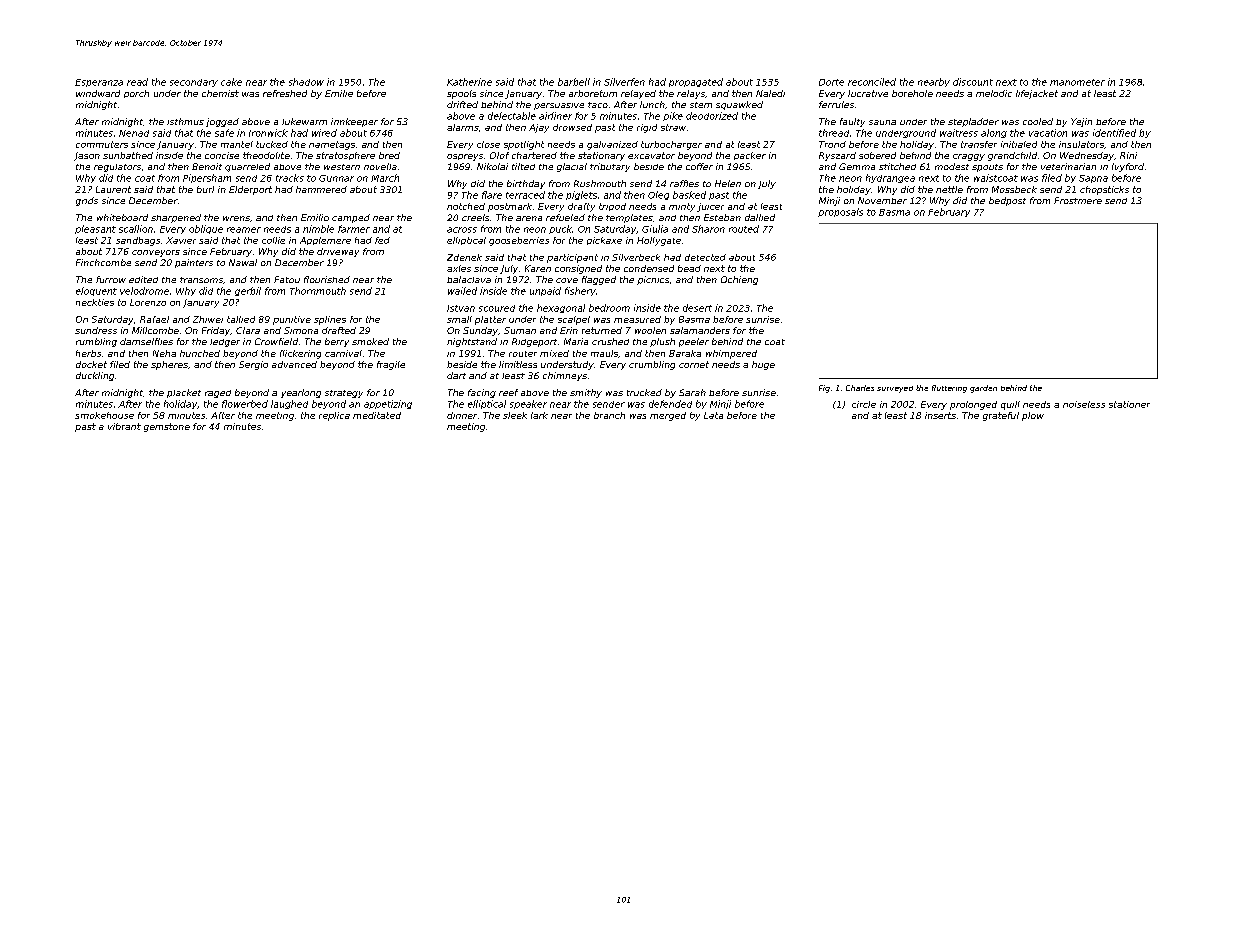  What do you see at coordinates (472, 342) in the screenshot?
I see `nightstand` at bounding box center [472, 342].
